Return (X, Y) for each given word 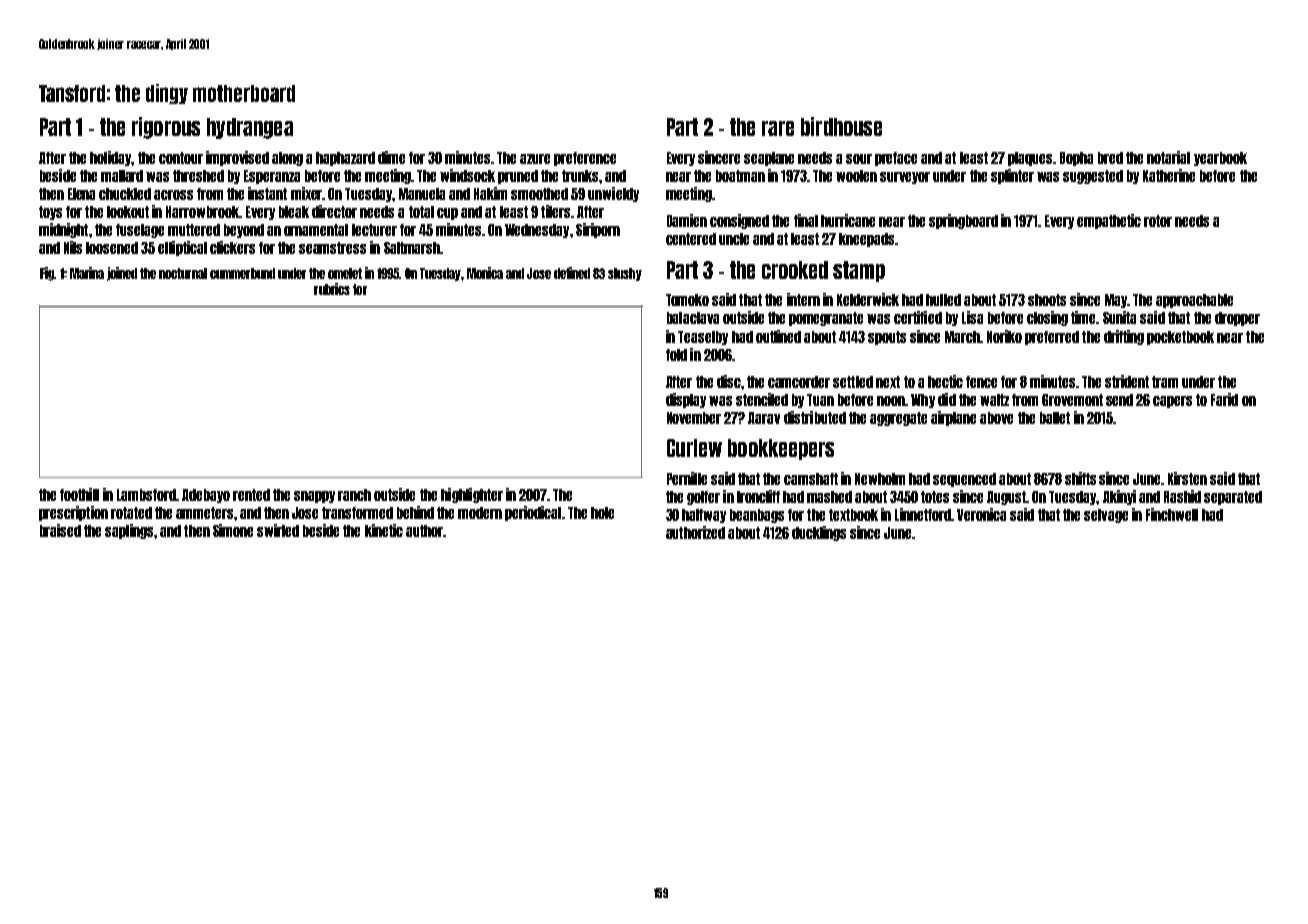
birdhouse (841, 126)
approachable (1194, 301)
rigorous (166, 128)
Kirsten (1187, 478)
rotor (1158, 221)
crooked (795, 270)
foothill (79, 494)
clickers (232, 247)
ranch (354, 495)
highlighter (472, 495)
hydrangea (250, 128)
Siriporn (598, 230)
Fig (47, 274)
